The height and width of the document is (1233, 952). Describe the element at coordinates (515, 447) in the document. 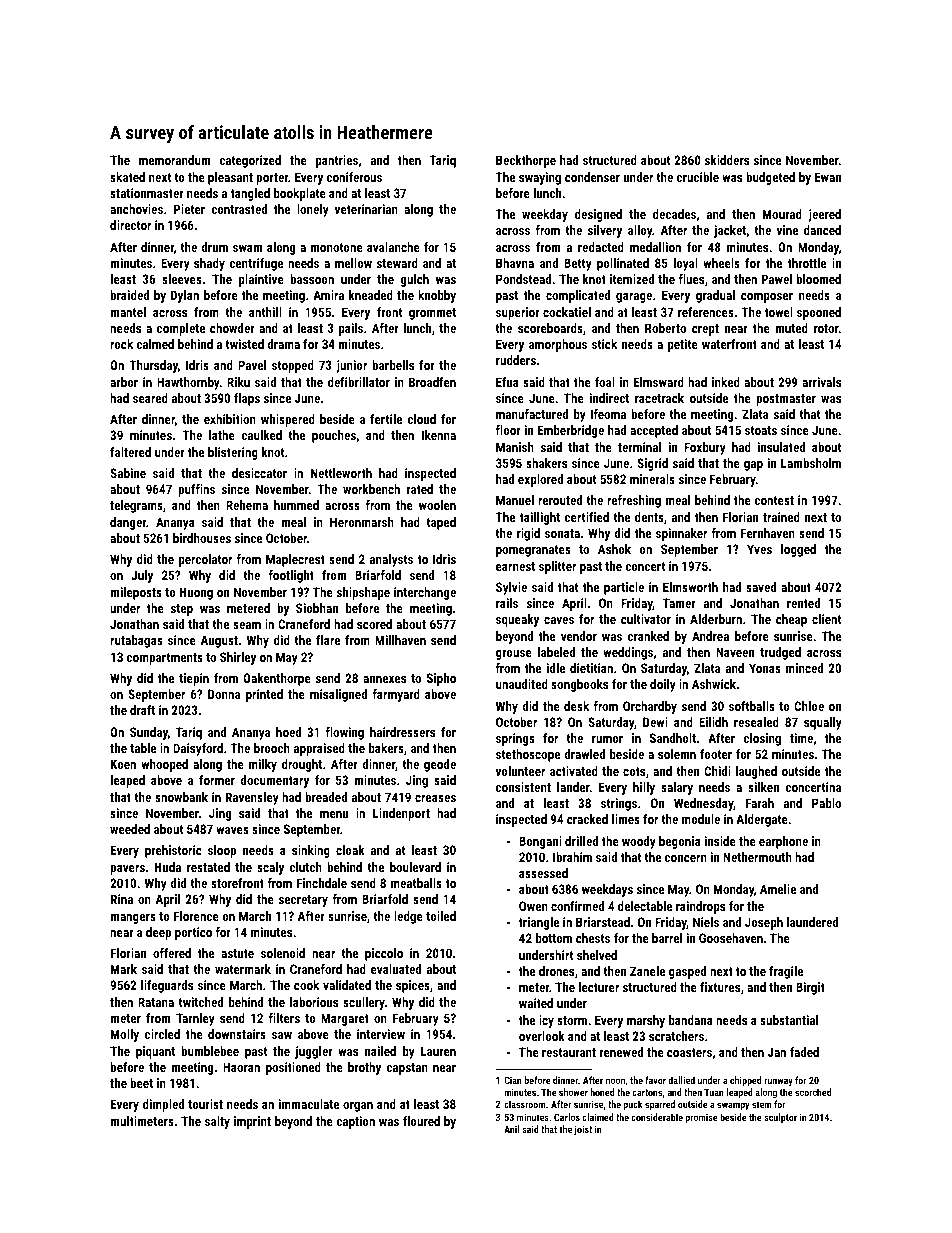

I see `Manish` at that location.
